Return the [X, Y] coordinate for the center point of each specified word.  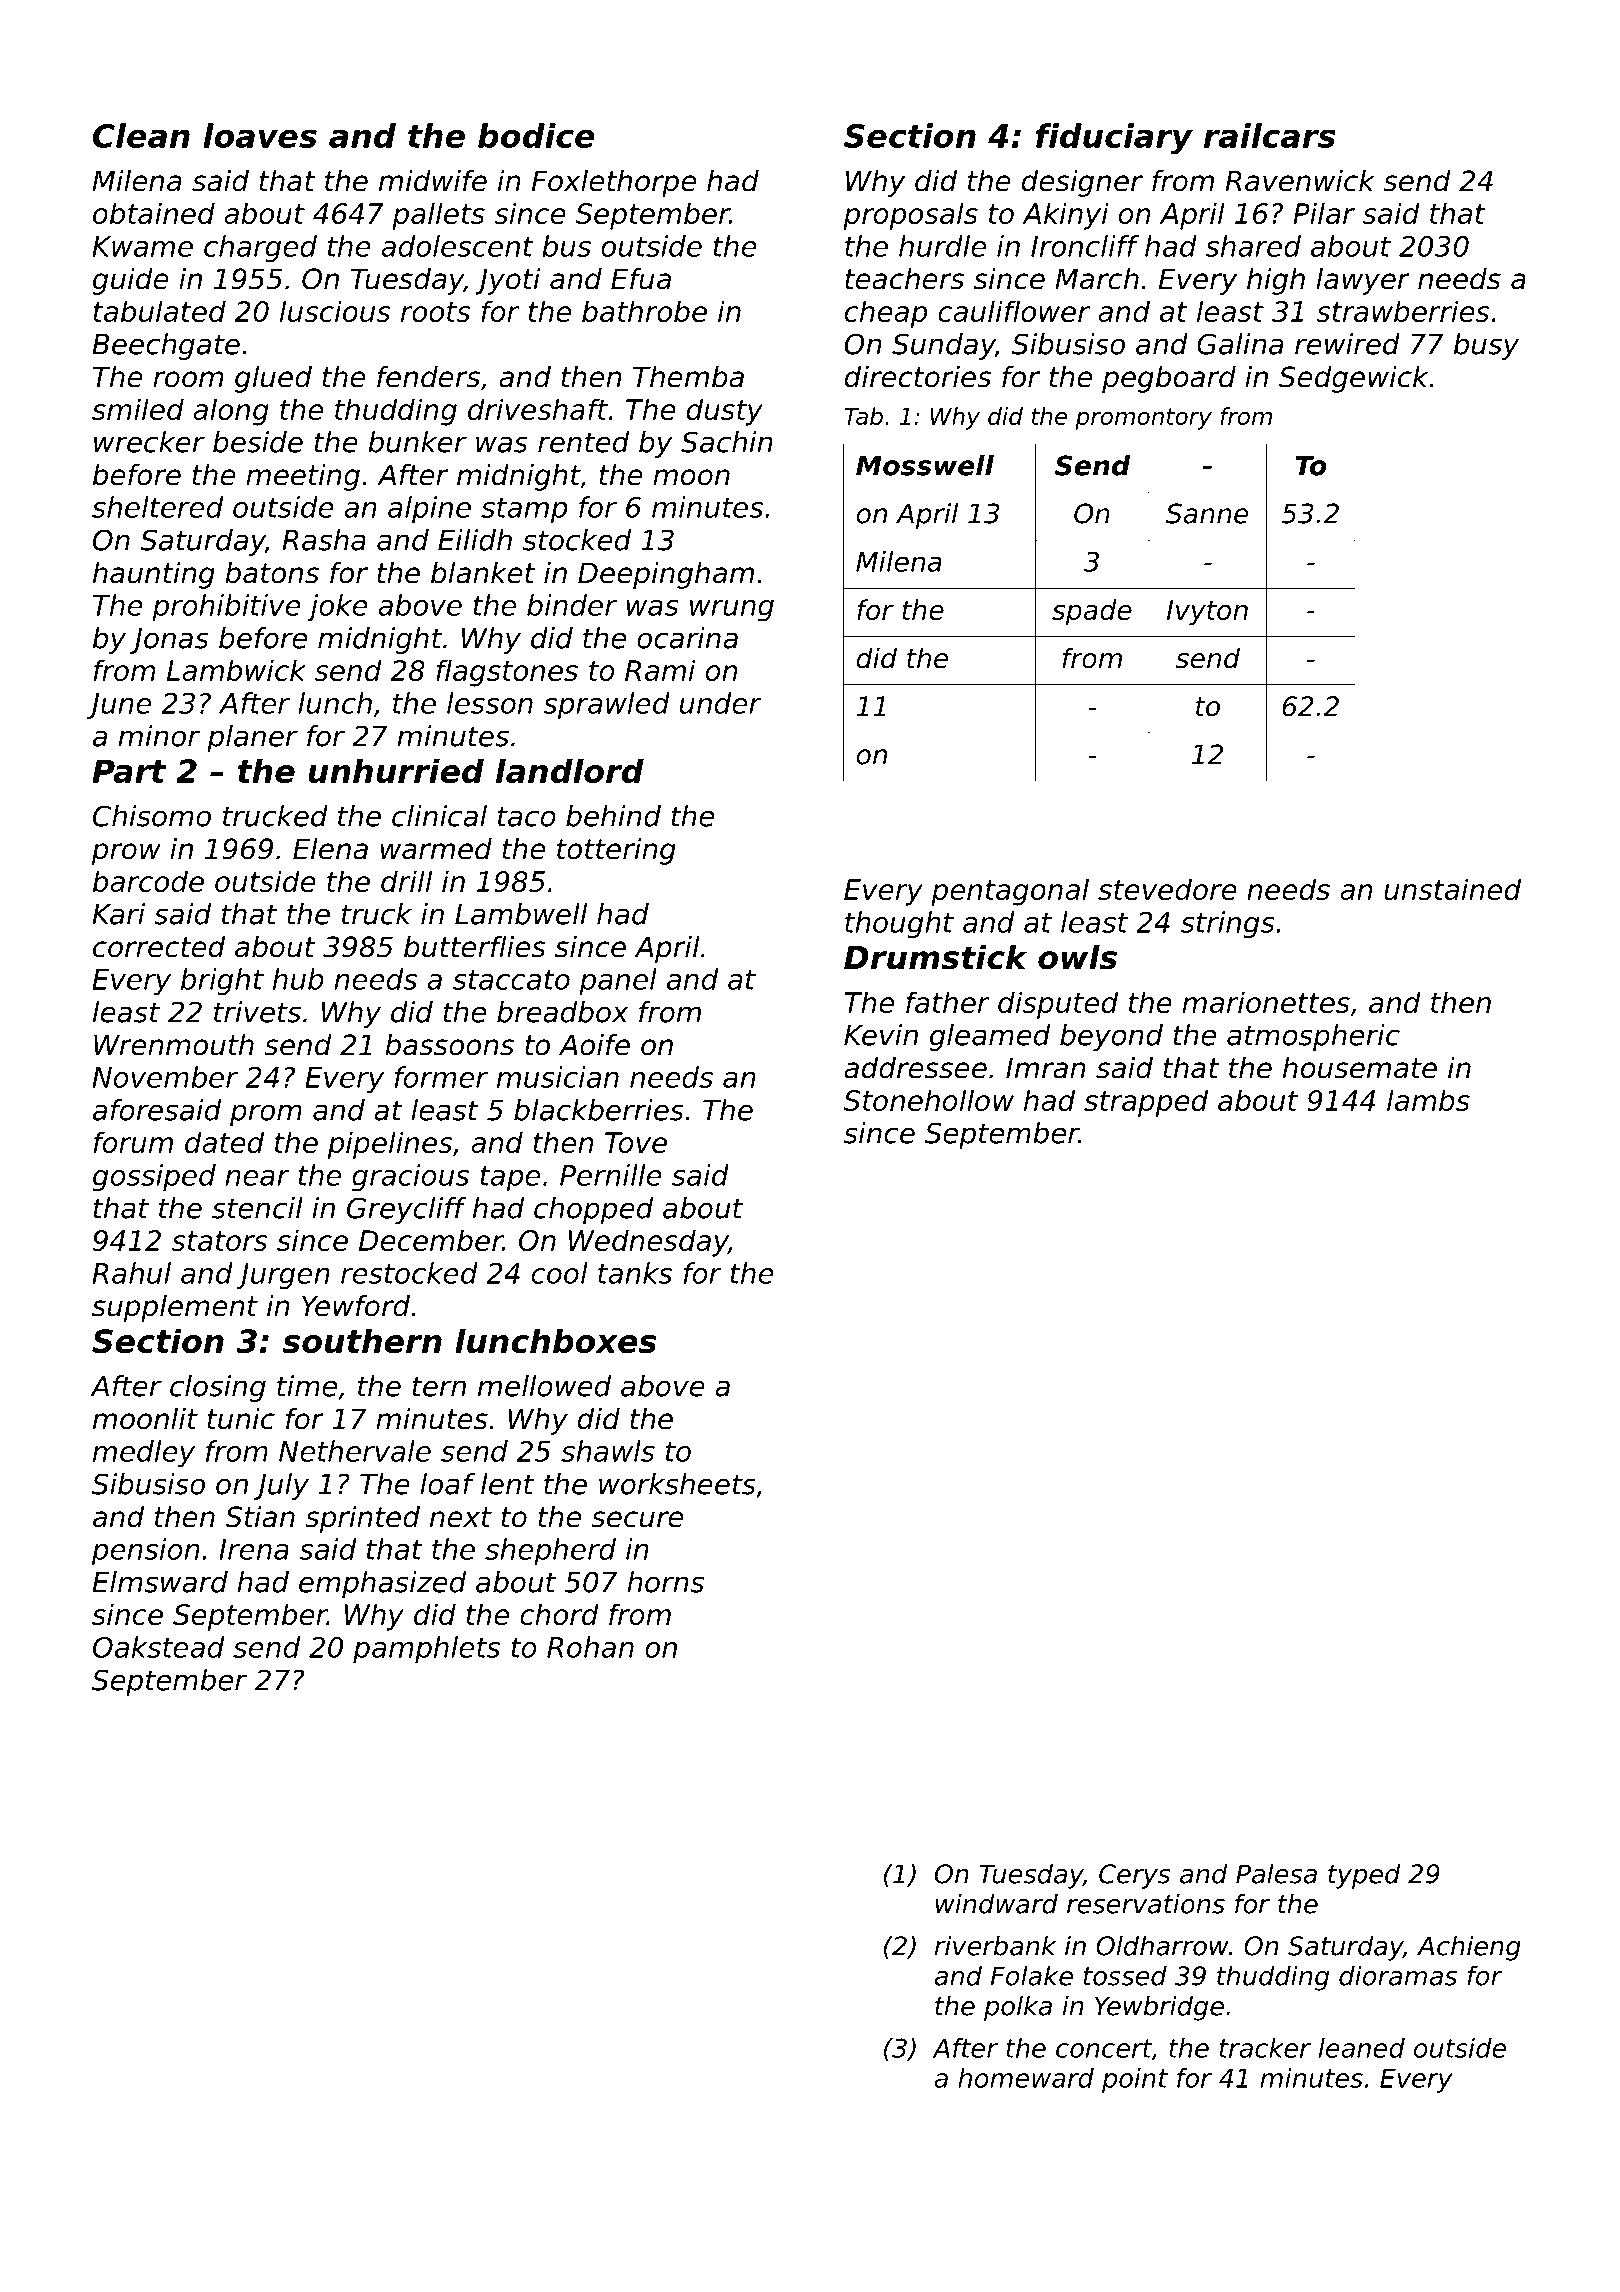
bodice [536, 135]
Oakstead [158, 1647]
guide [130, 281]
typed [1364, 1876]
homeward [1026, 2078]
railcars [1269, 135]
